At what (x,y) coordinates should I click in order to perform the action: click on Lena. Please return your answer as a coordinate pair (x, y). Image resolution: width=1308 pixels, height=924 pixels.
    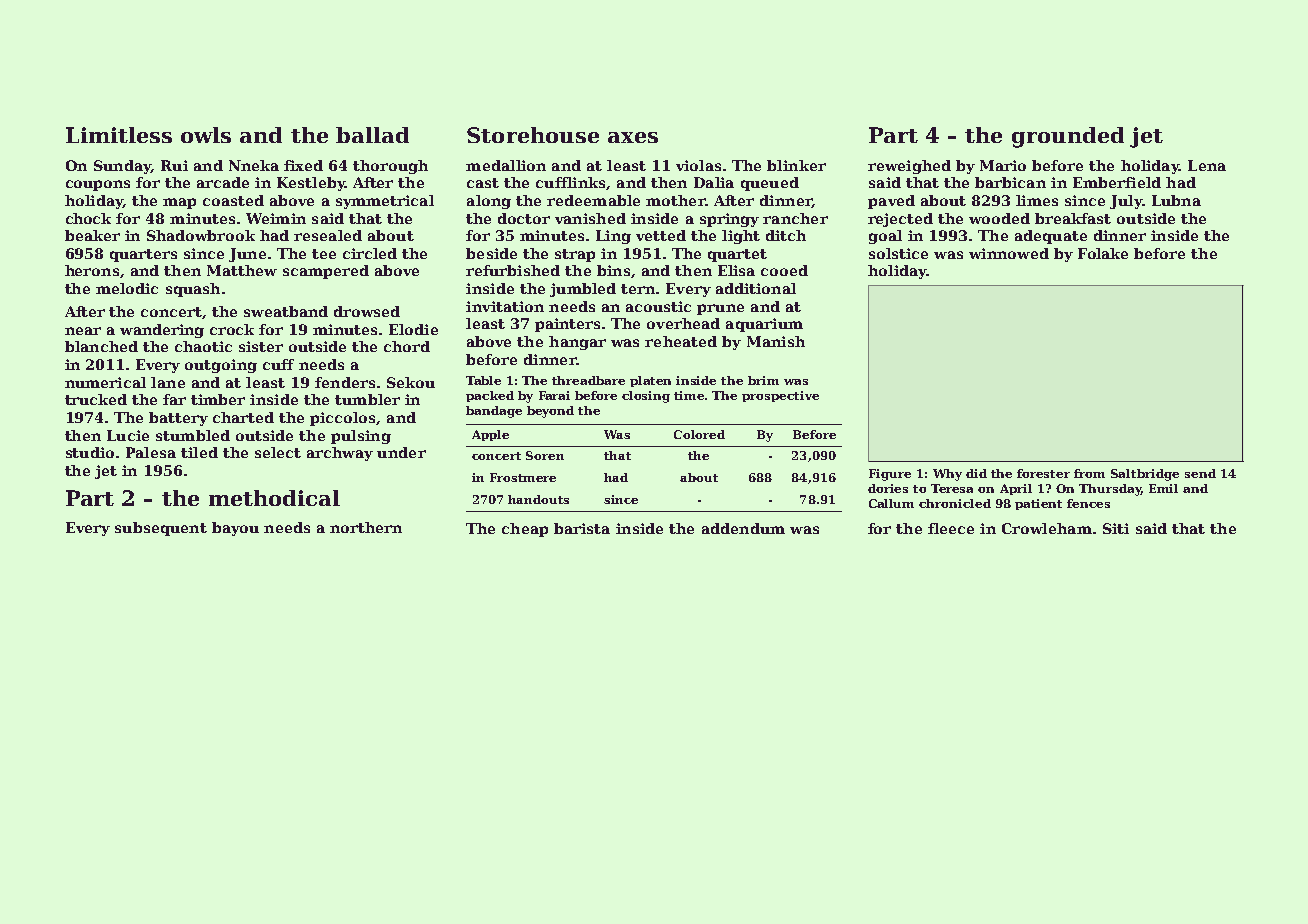
    Looking at the image, I should click on (1207, 165).
